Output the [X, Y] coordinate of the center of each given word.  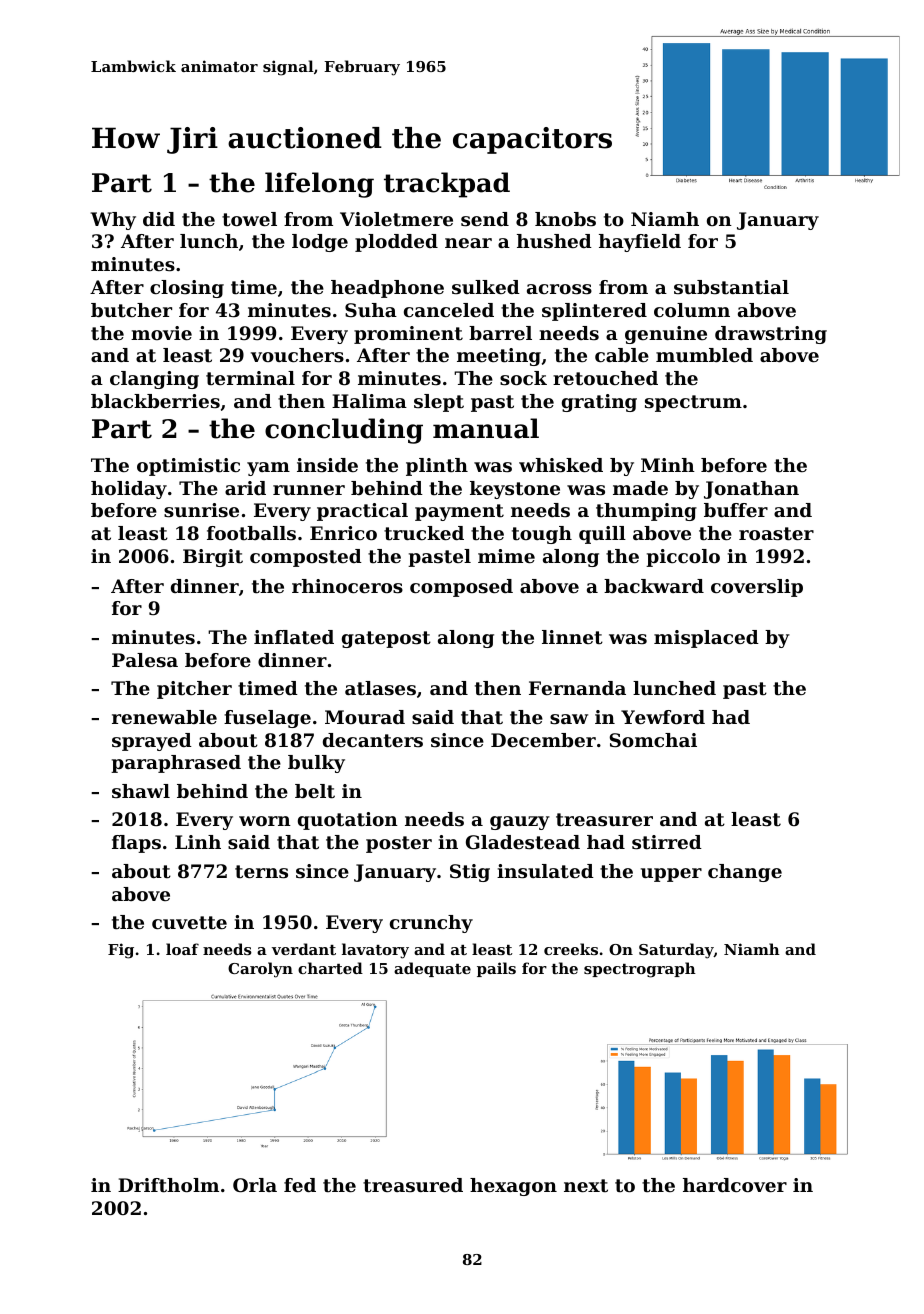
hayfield [640, 243]
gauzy [520, 823]
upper [671, 875]
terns [261, 872]
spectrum [693, 403]
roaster [776, 534]
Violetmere [396, 219]
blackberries [155, 401]
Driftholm [168, 1185]
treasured [413, 1185]
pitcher [194, 690]
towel [249, 219]
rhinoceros [347, 586]
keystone [515, 490]
